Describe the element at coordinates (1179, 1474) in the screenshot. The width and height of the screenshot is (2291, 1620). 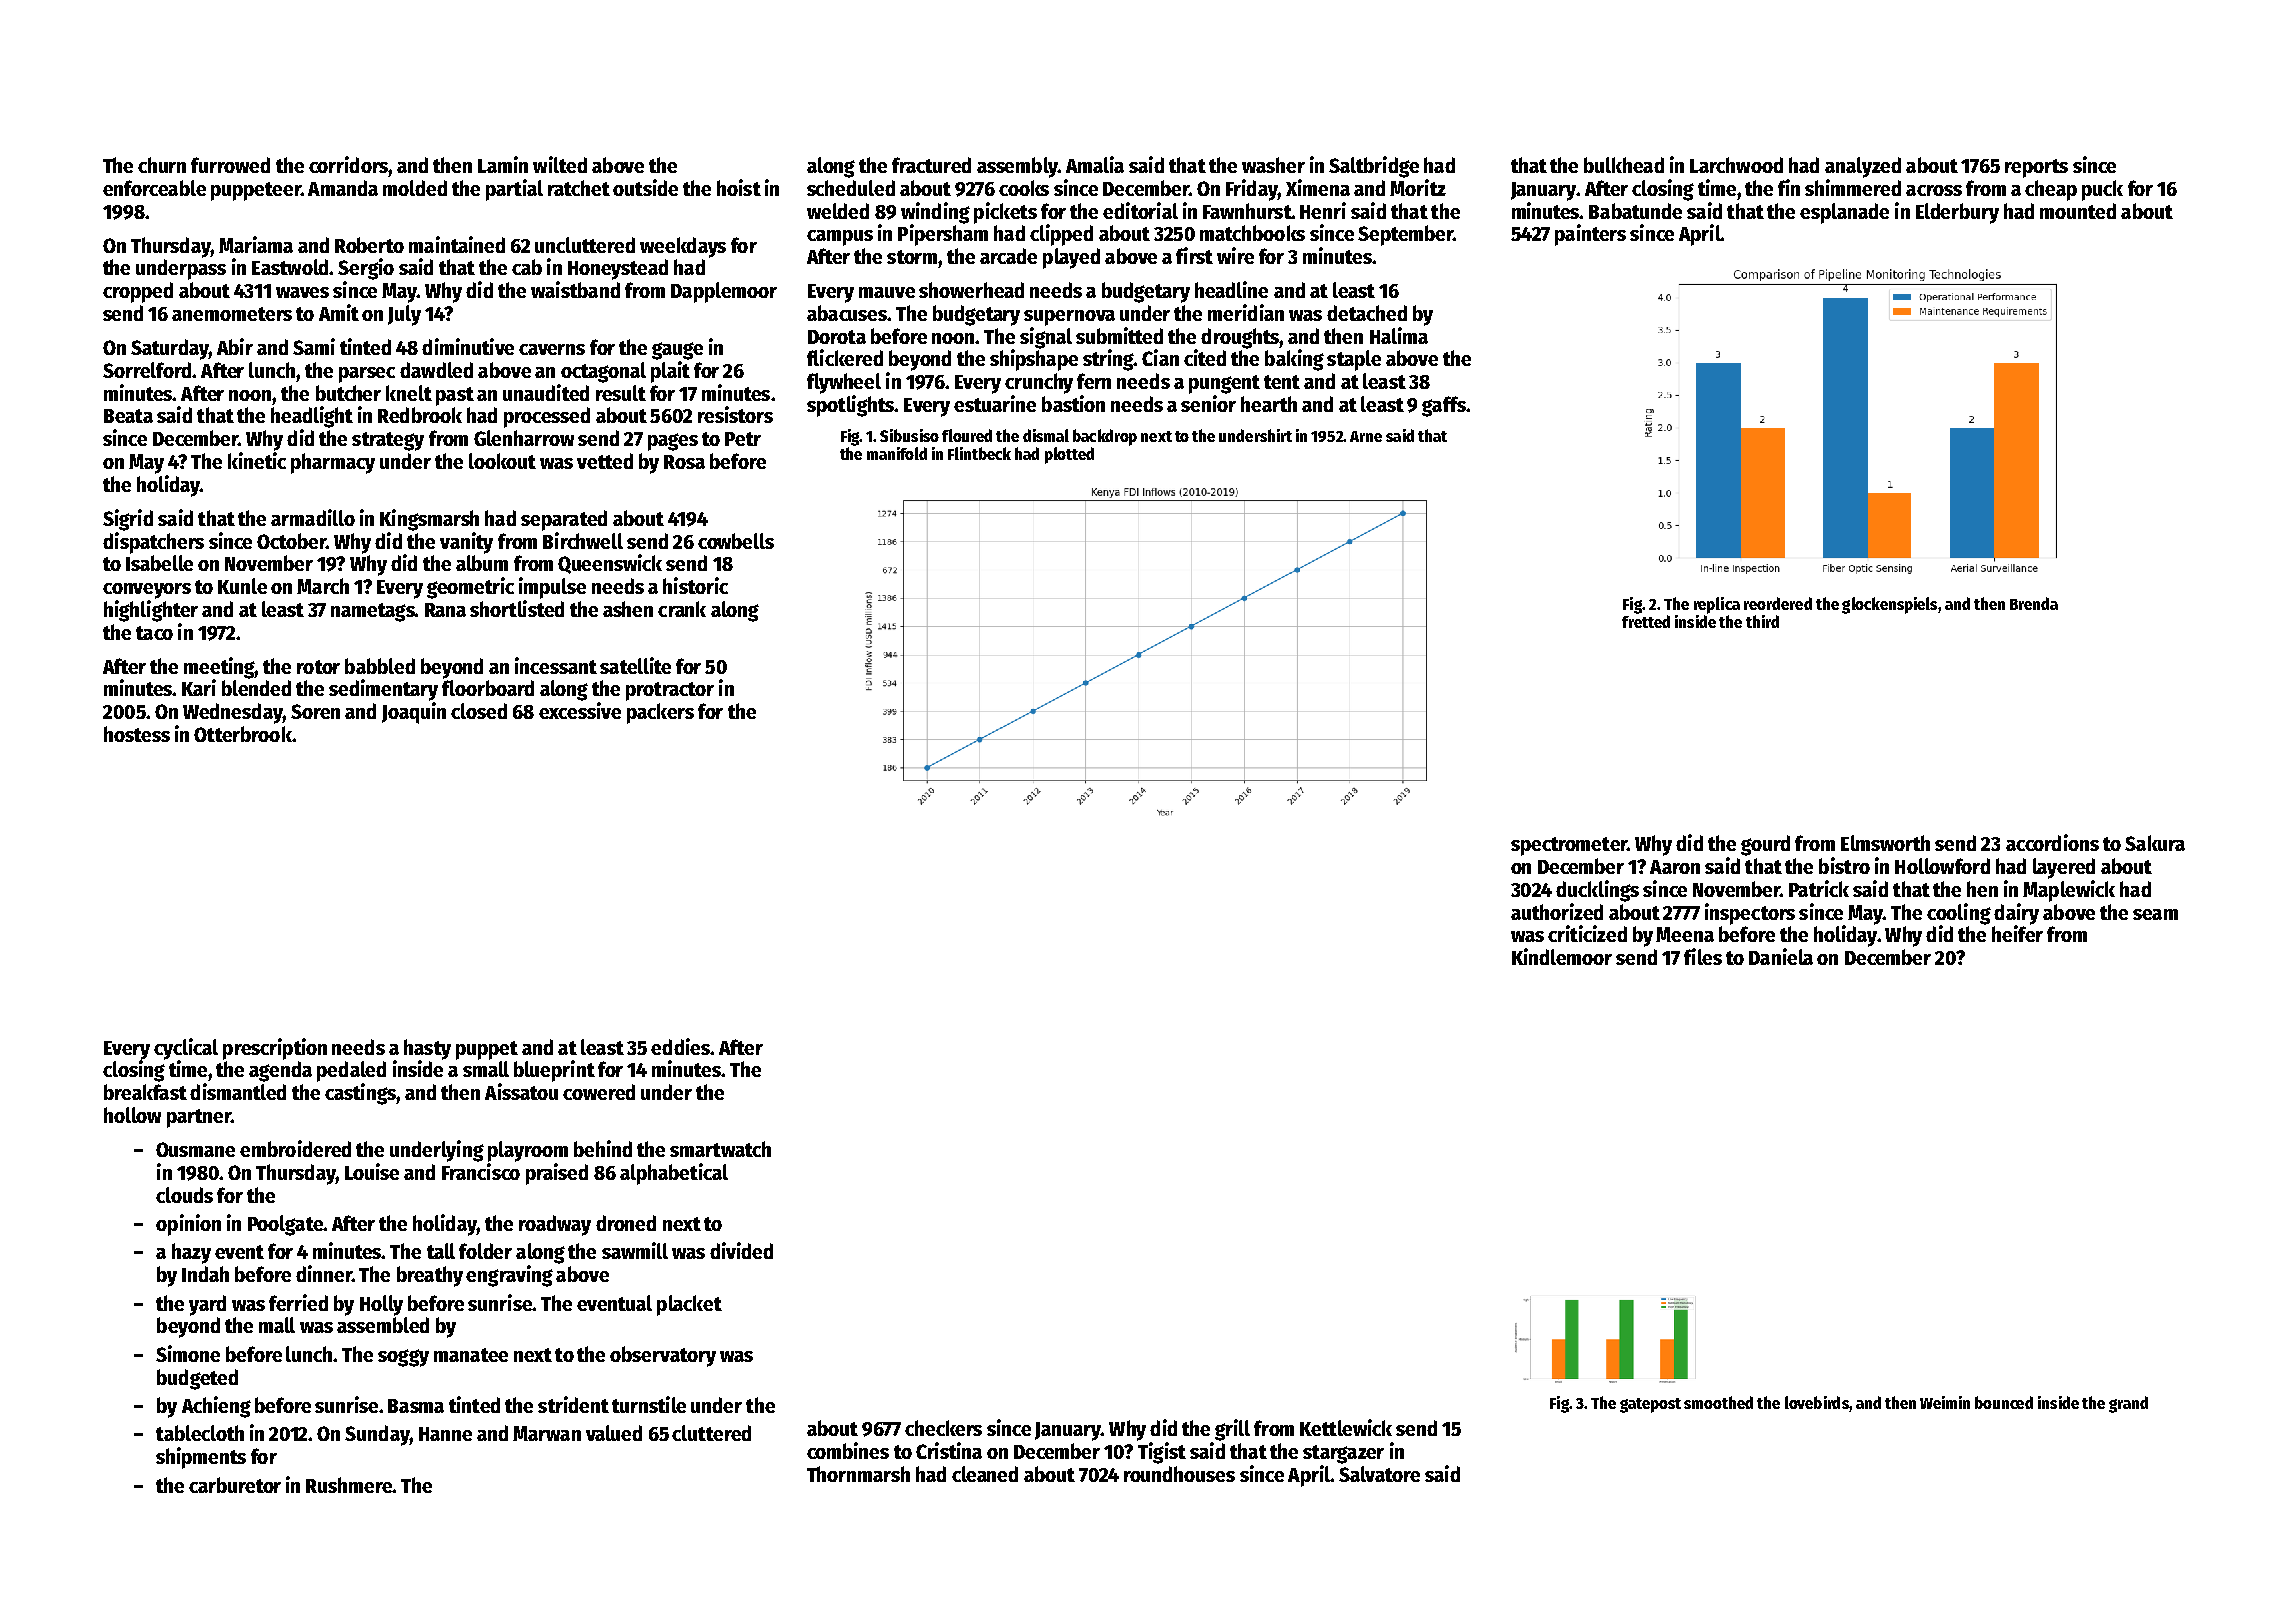
I see `roundhouses` at that location.
